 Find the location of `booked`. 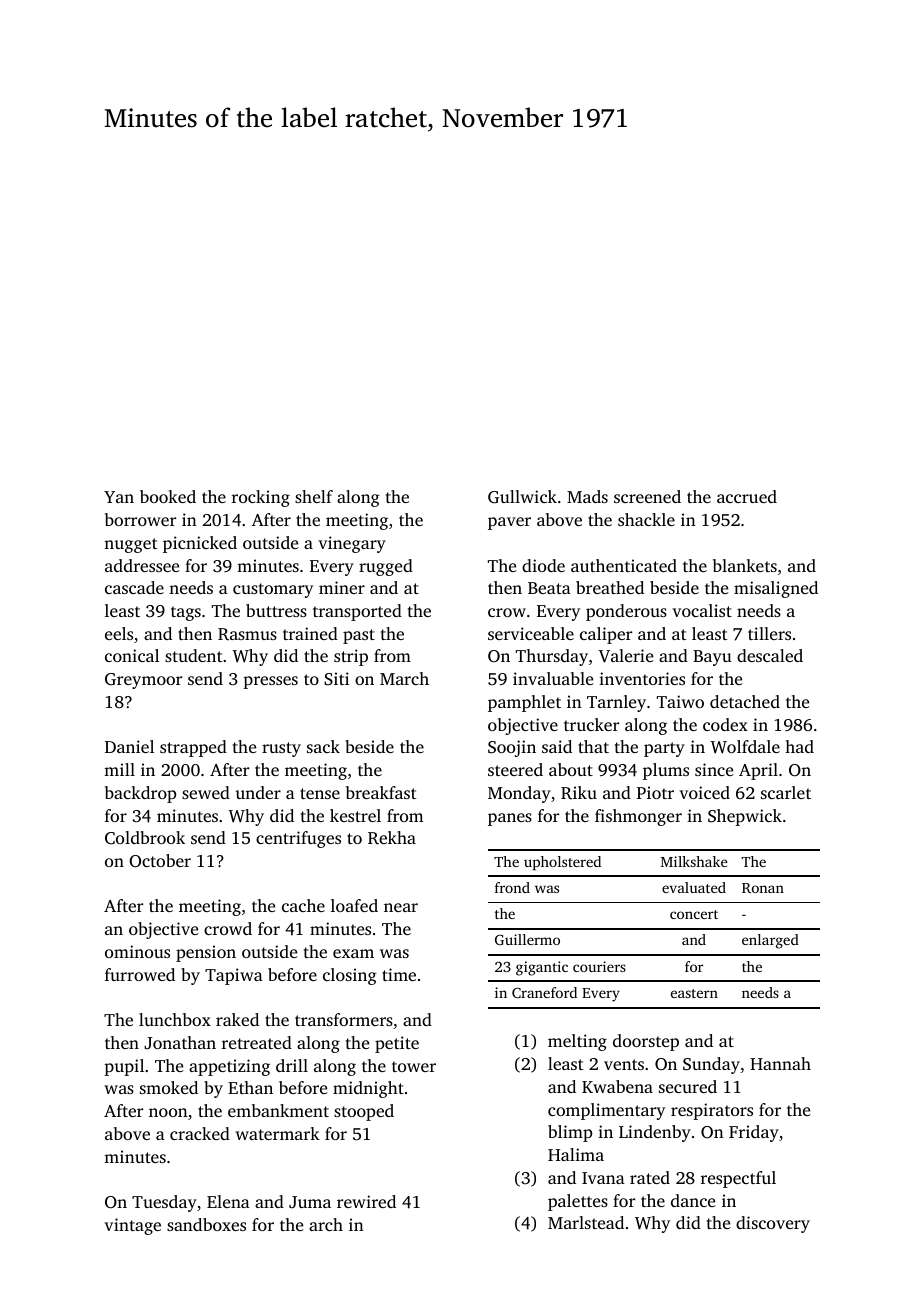

booked is located at coordinates (168, 496).
